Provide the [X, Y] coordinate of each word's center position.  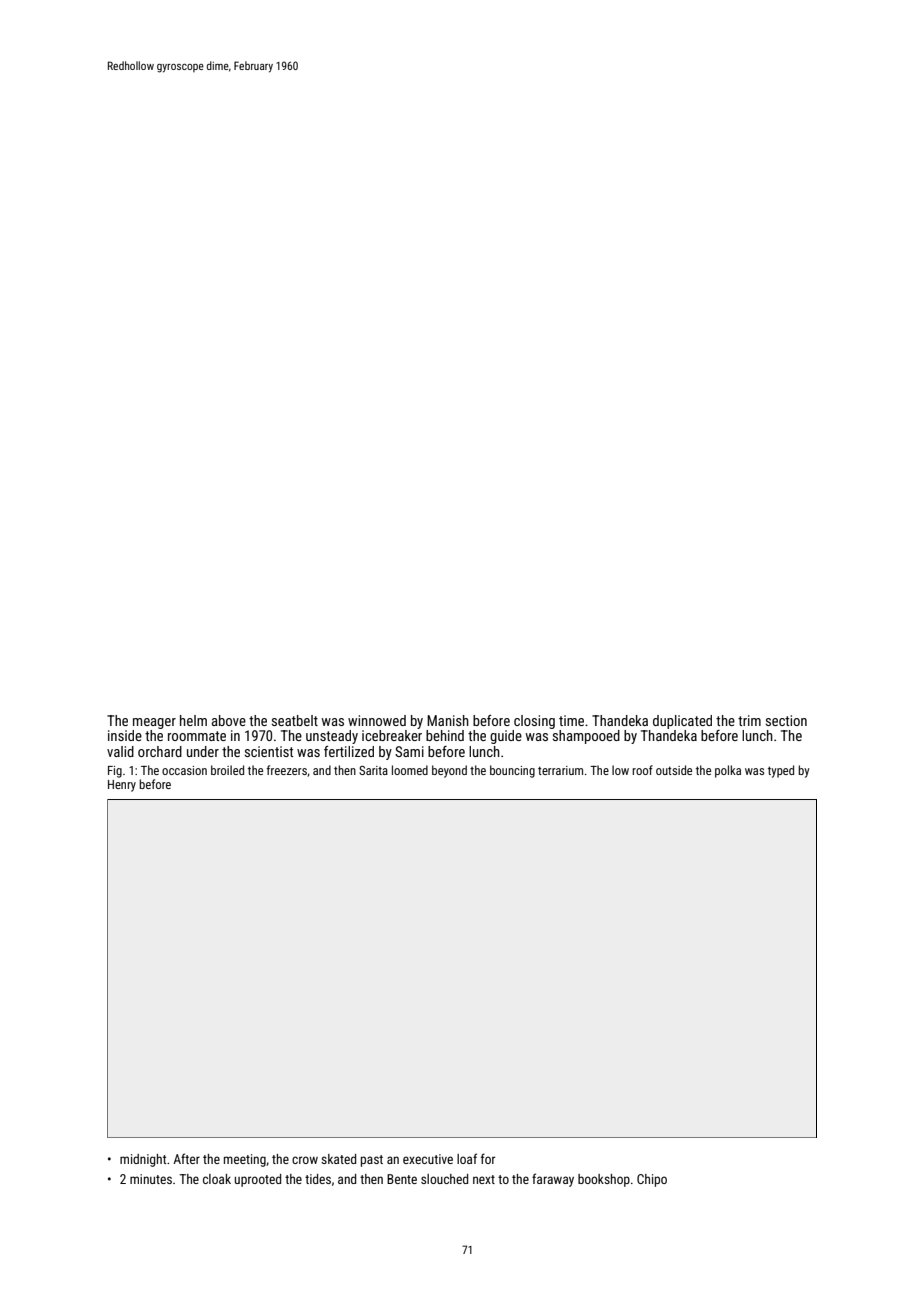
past [372, 1161]
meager [154, 723]
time [571, 720]
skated [338, 1159]
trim [749, 720]
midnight [143, 1160]
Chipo [652, 1180]
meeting [245, 1160]
